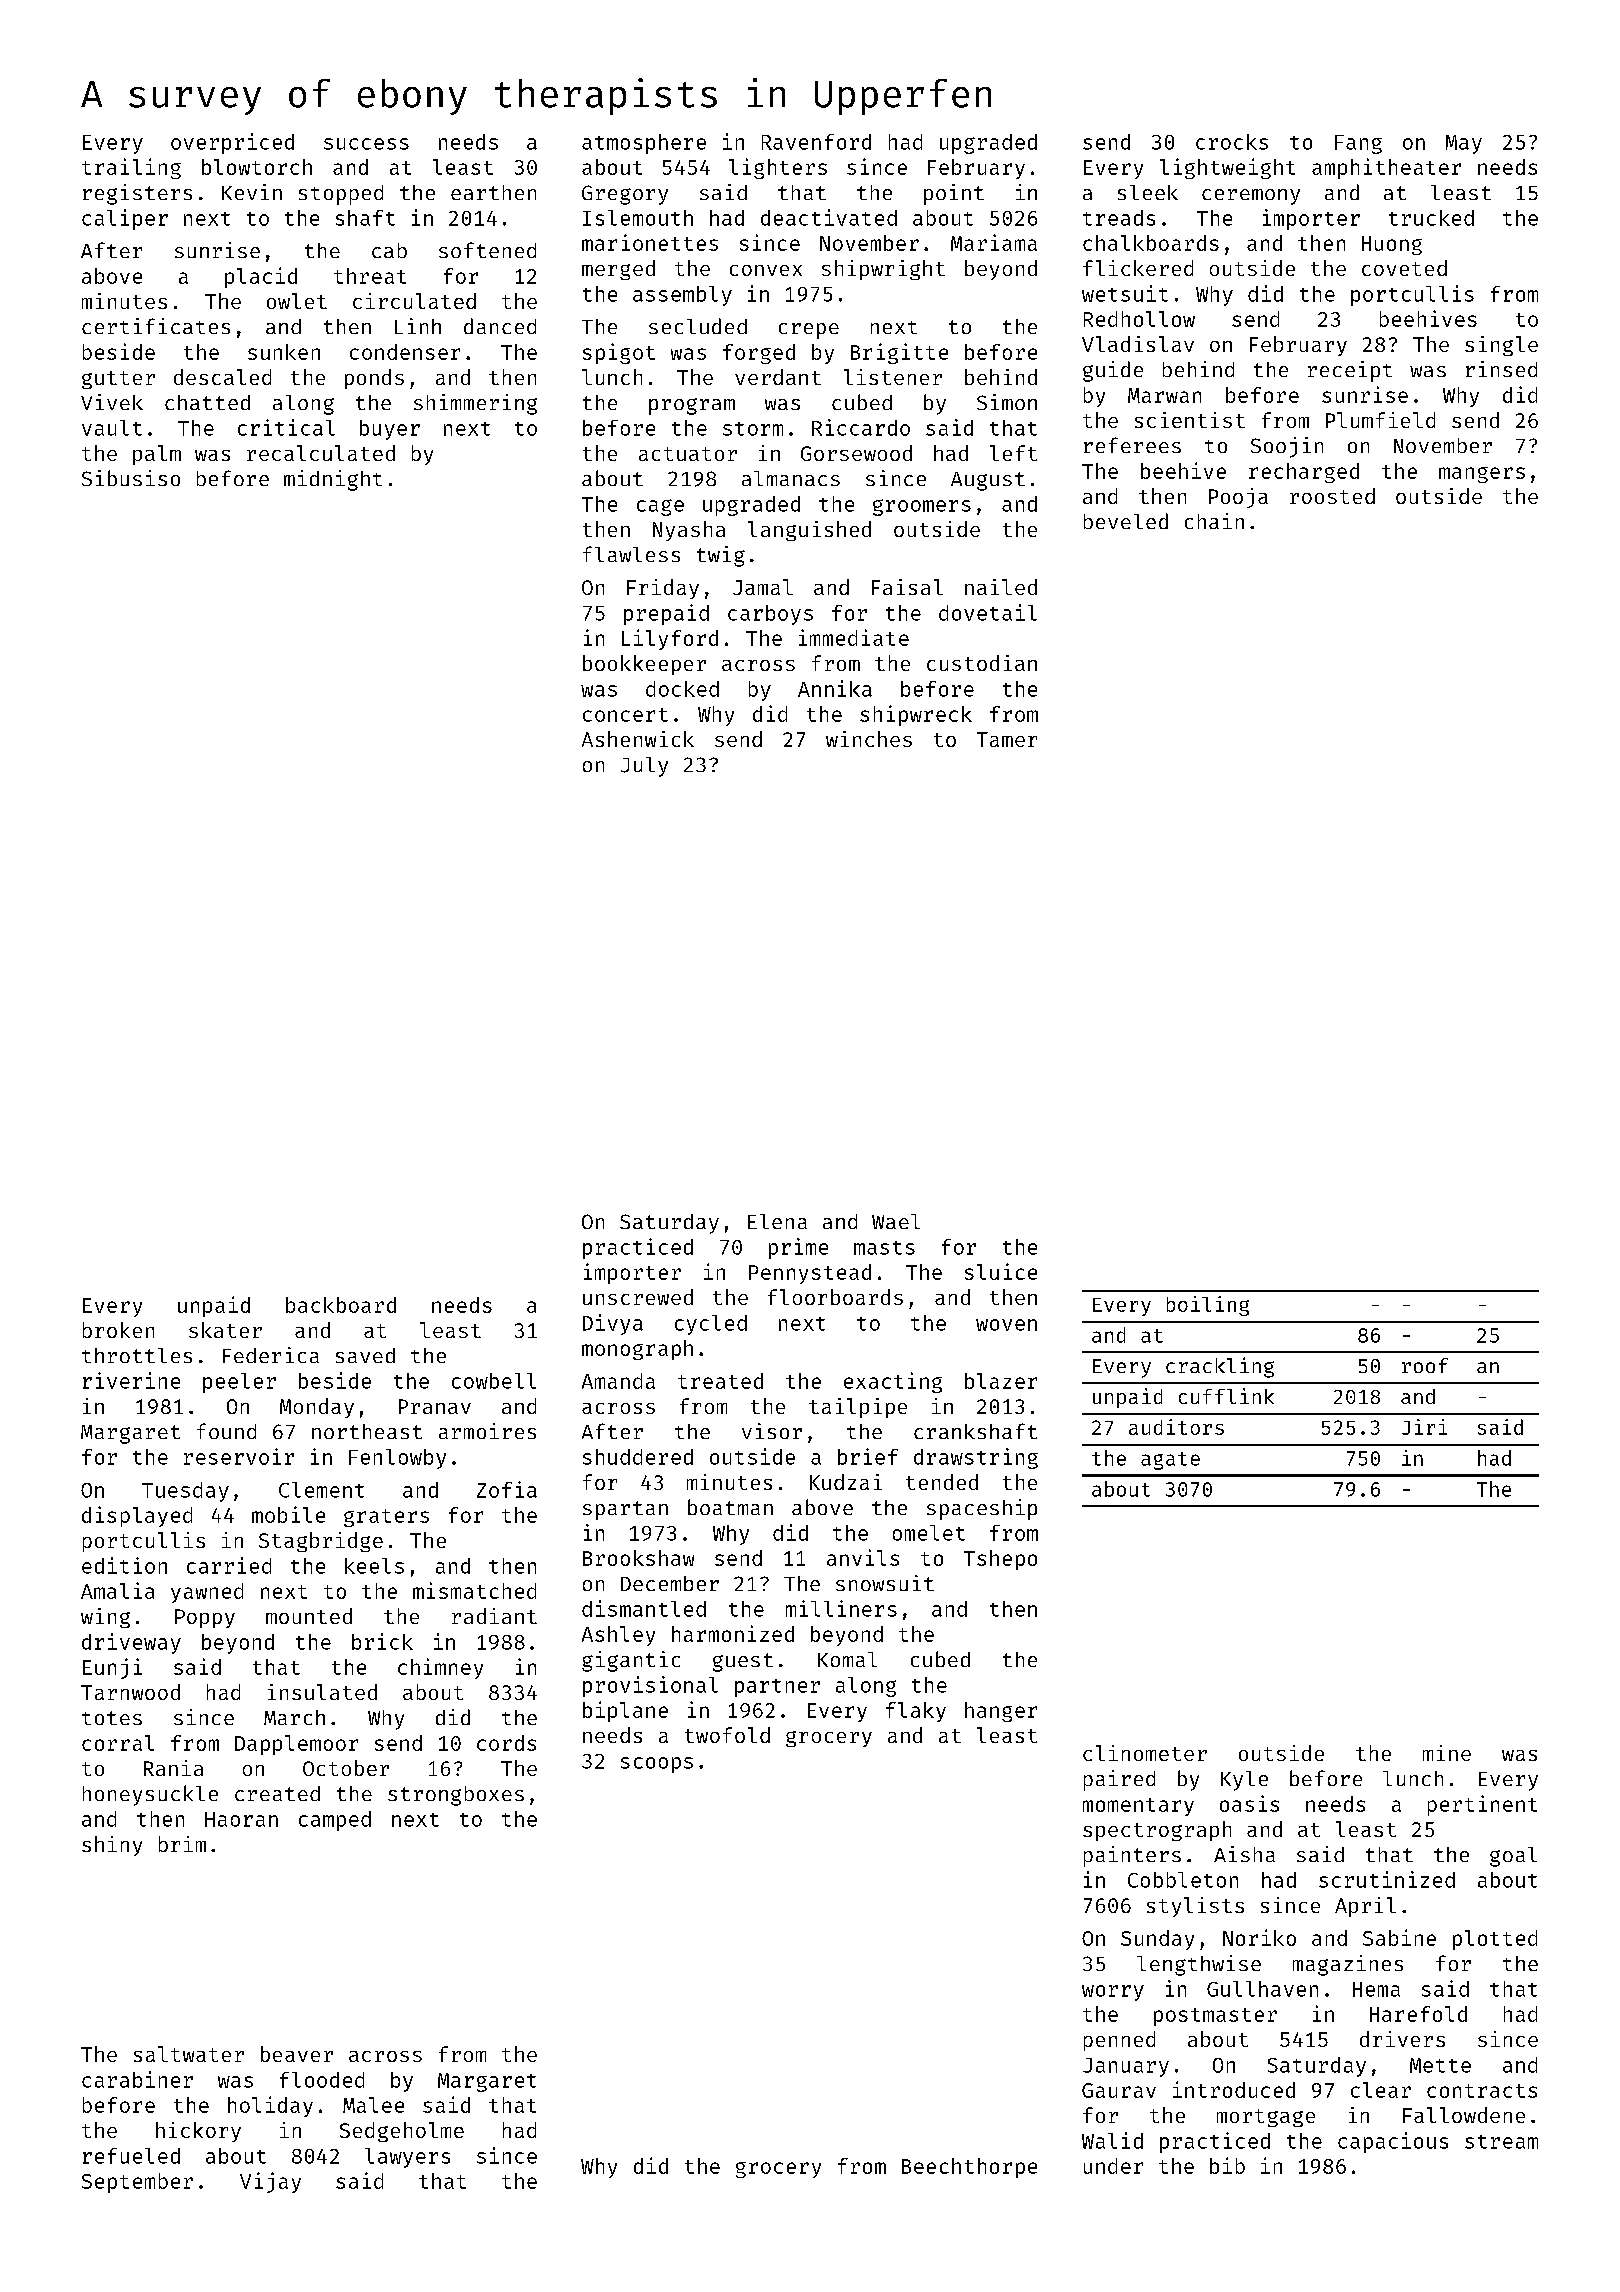 The height and width of the screenshot is (2292, 1620). What do you see at coordinates (770, 615) in the screenshot?
I see `carboys` at bounding box center [770, 615].
